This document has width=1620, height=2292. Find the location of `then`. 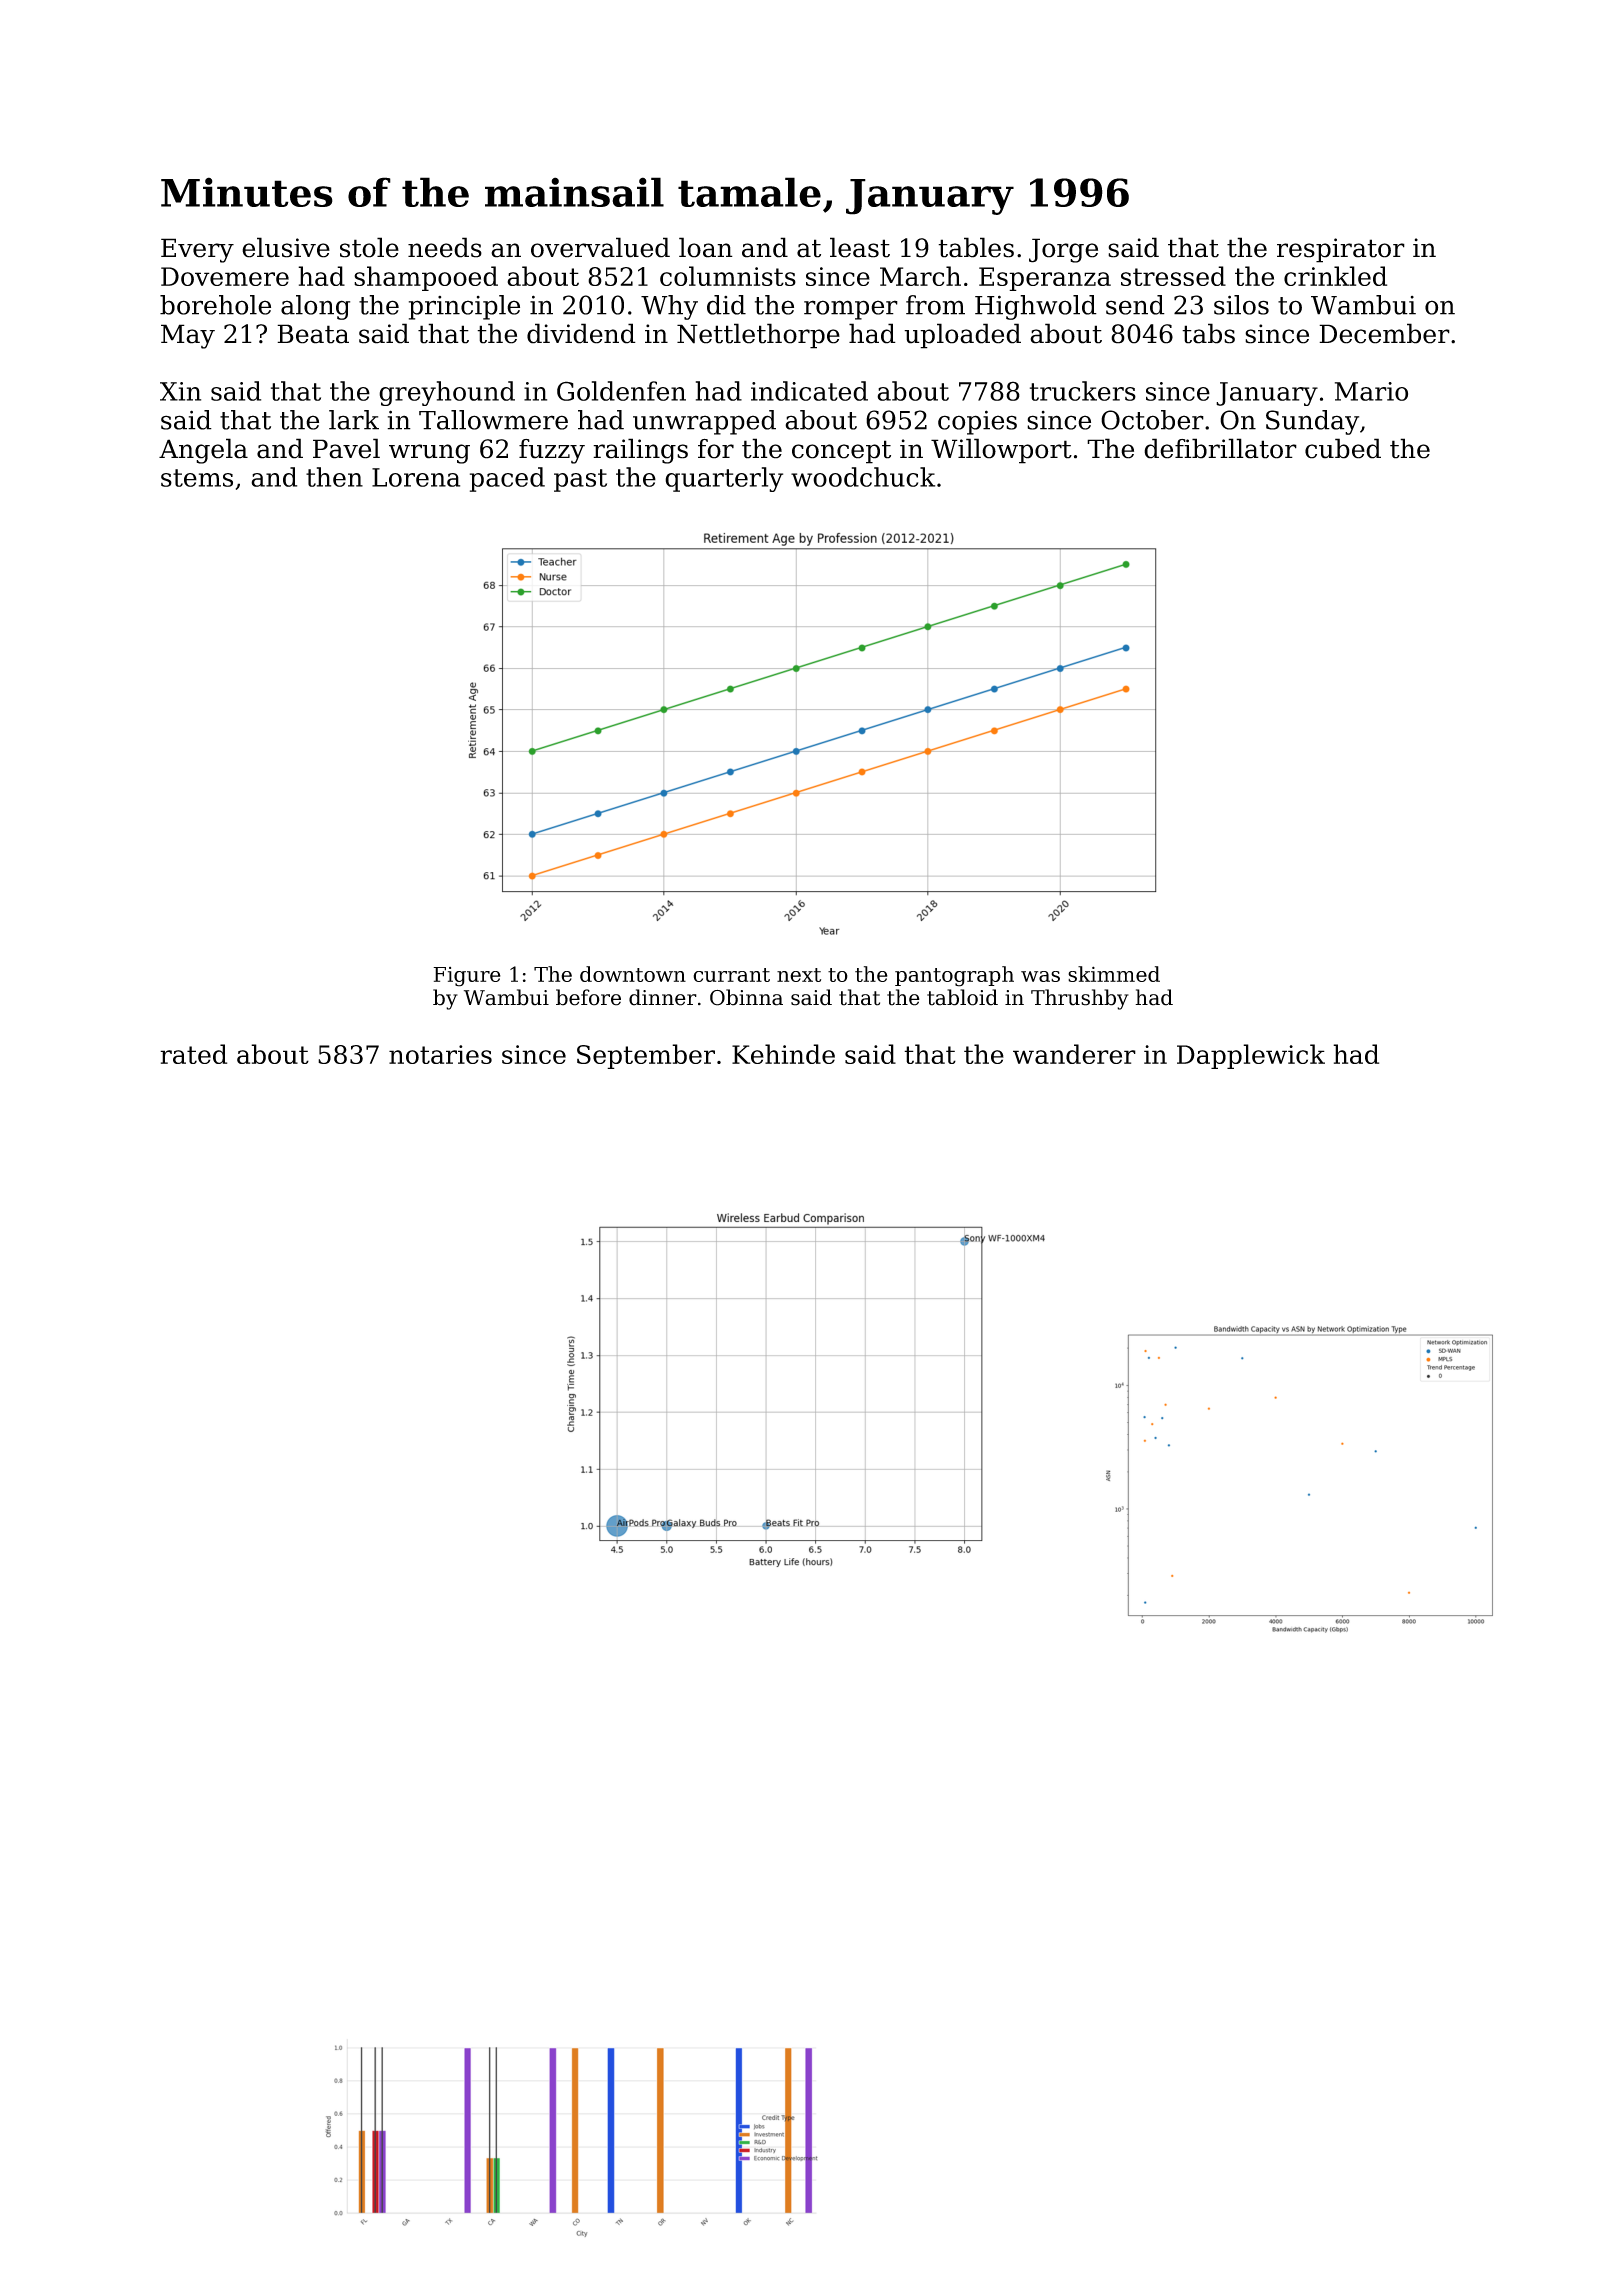

then is located at coordinates (334, 477).
